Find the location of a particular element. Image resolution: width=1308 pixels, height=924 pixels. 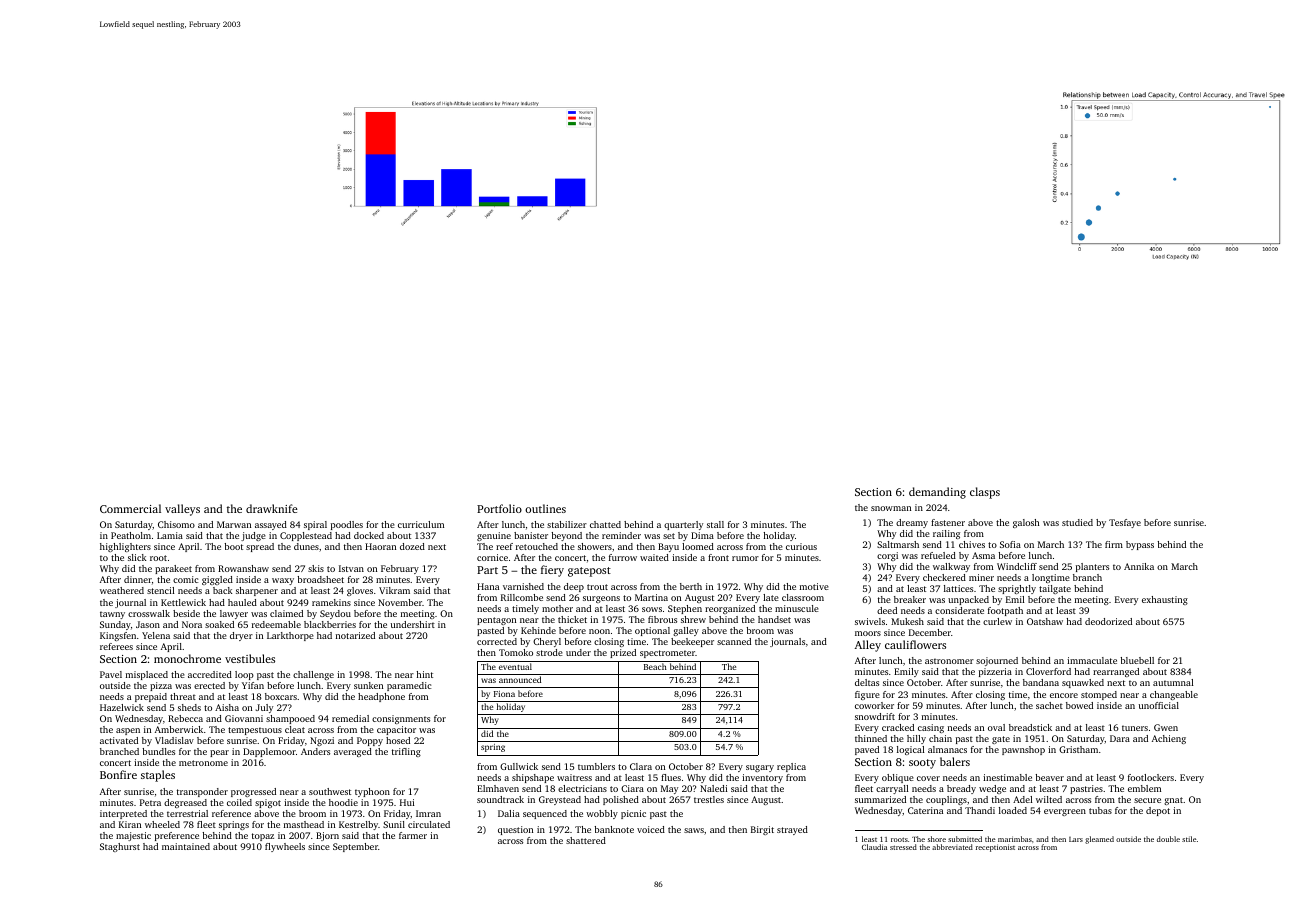

outlines is located at coordinates (545, 508).
